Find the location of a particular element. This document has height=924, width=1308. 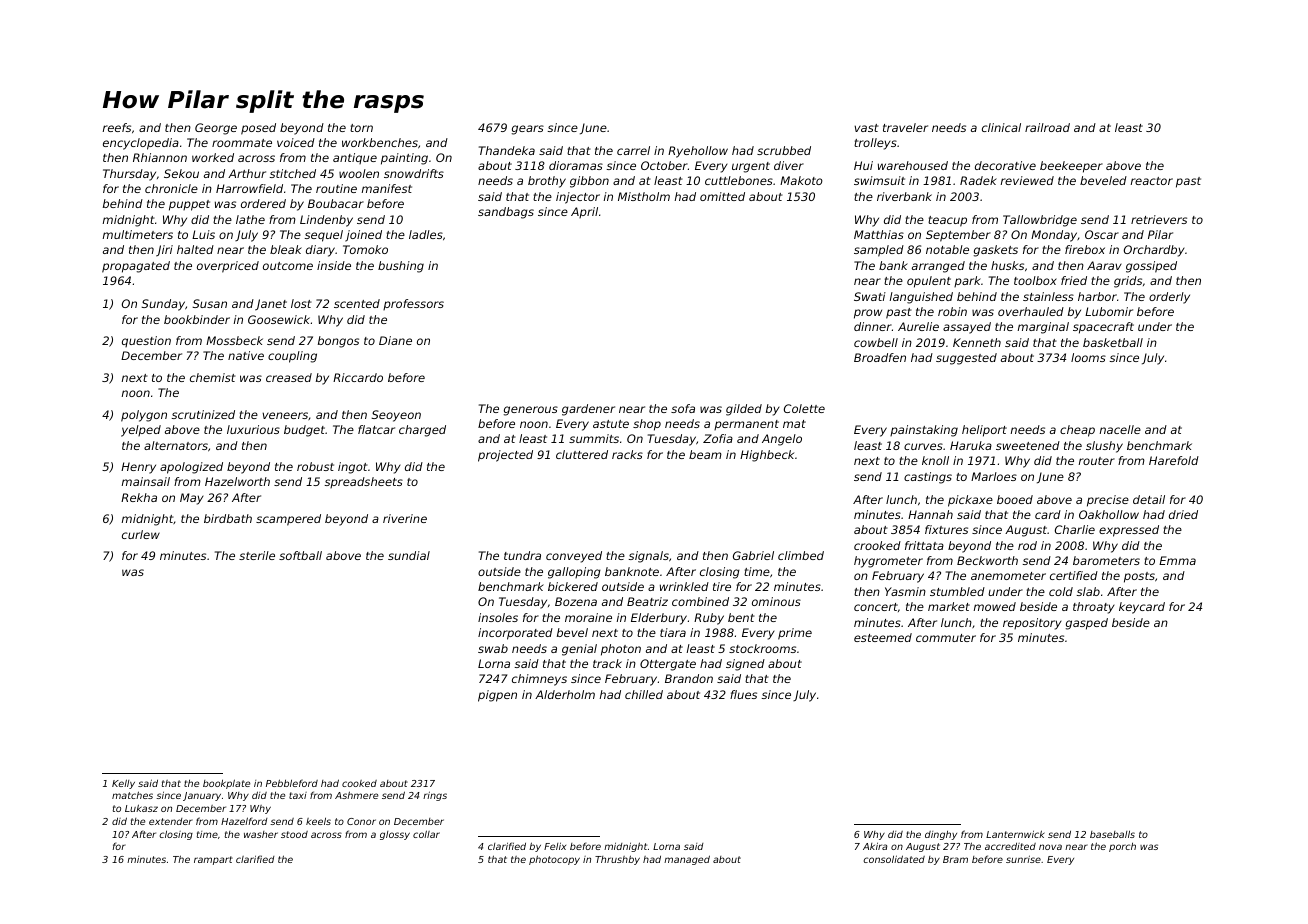

painting is located at coordinates (404, 159).
